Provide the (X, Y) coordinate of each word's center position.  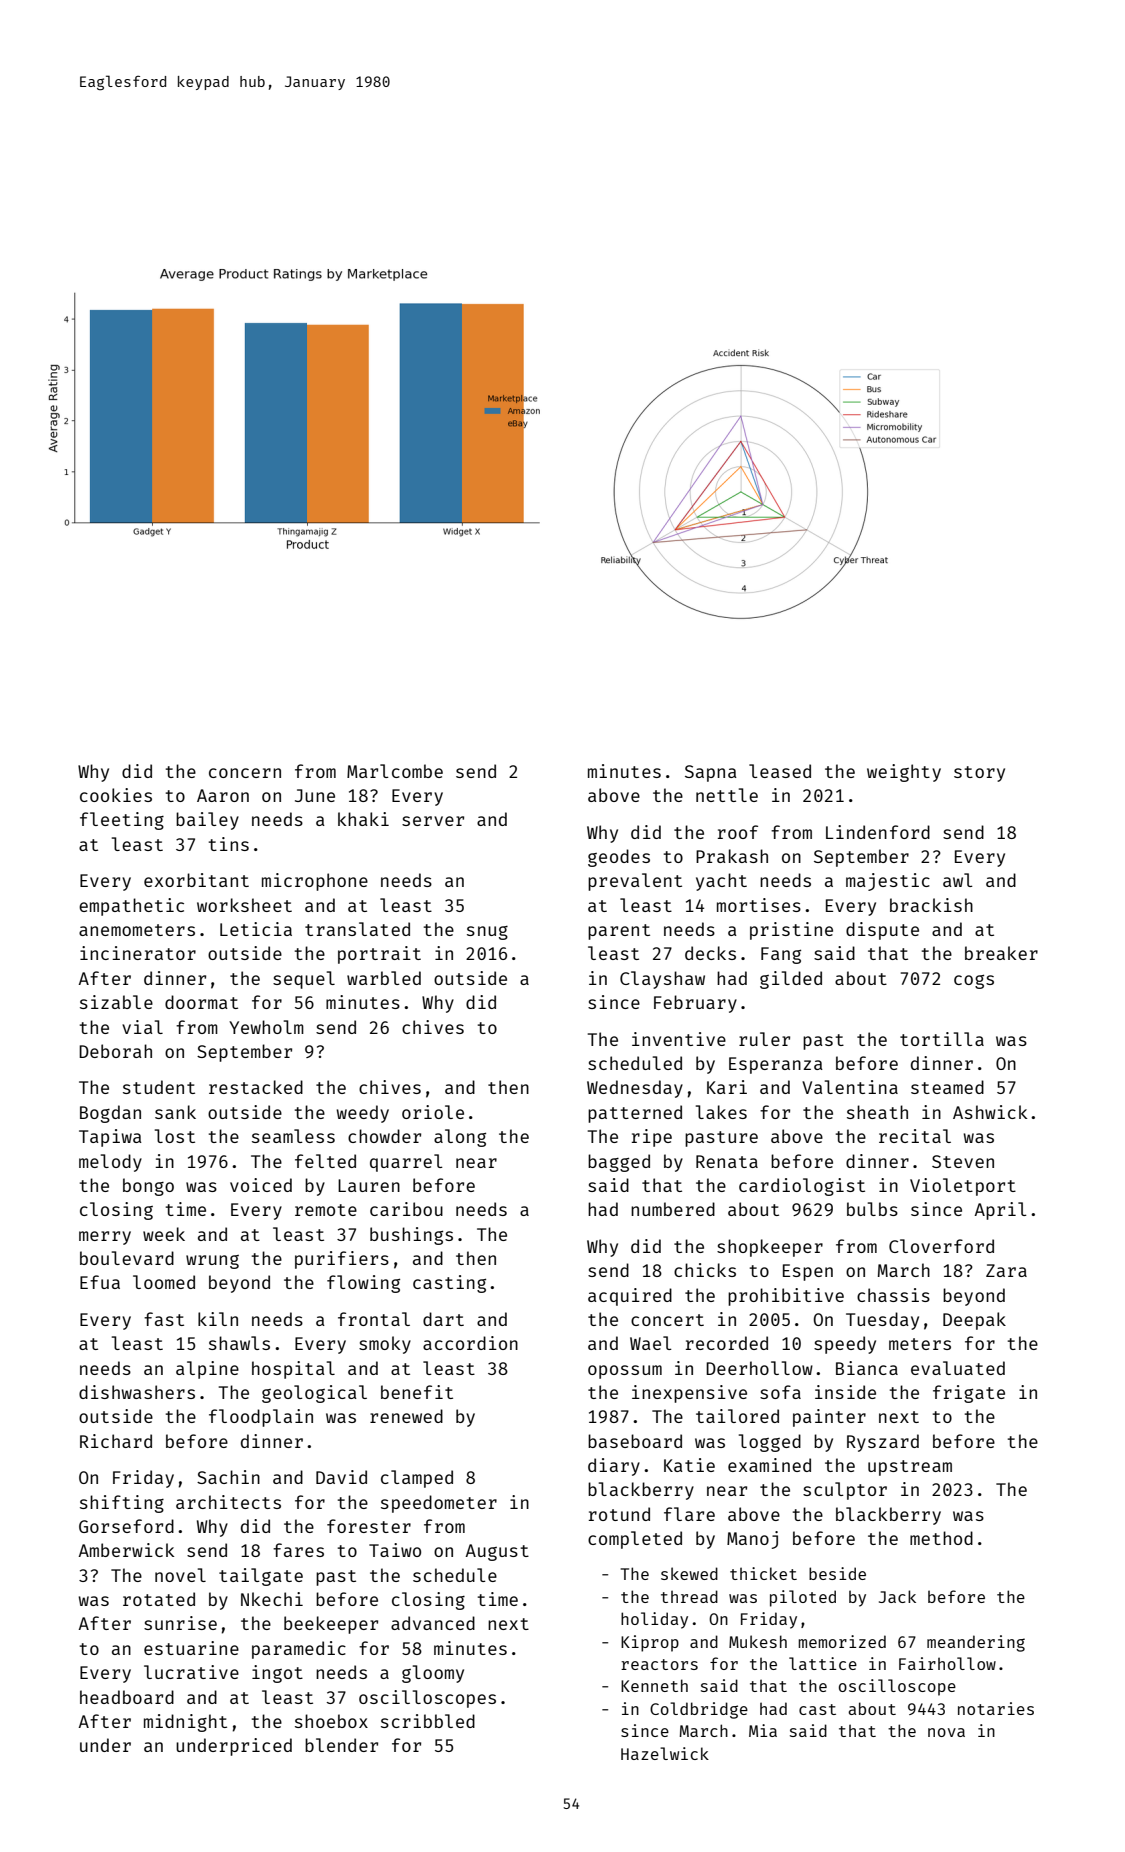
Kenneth (654, 1685)
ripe (652, 1138)
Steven (963, 1161)
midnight (185, 1723)
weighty (904, 773)
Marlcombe (395, 771)
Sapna (711, 773)
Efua (100, 1282)
